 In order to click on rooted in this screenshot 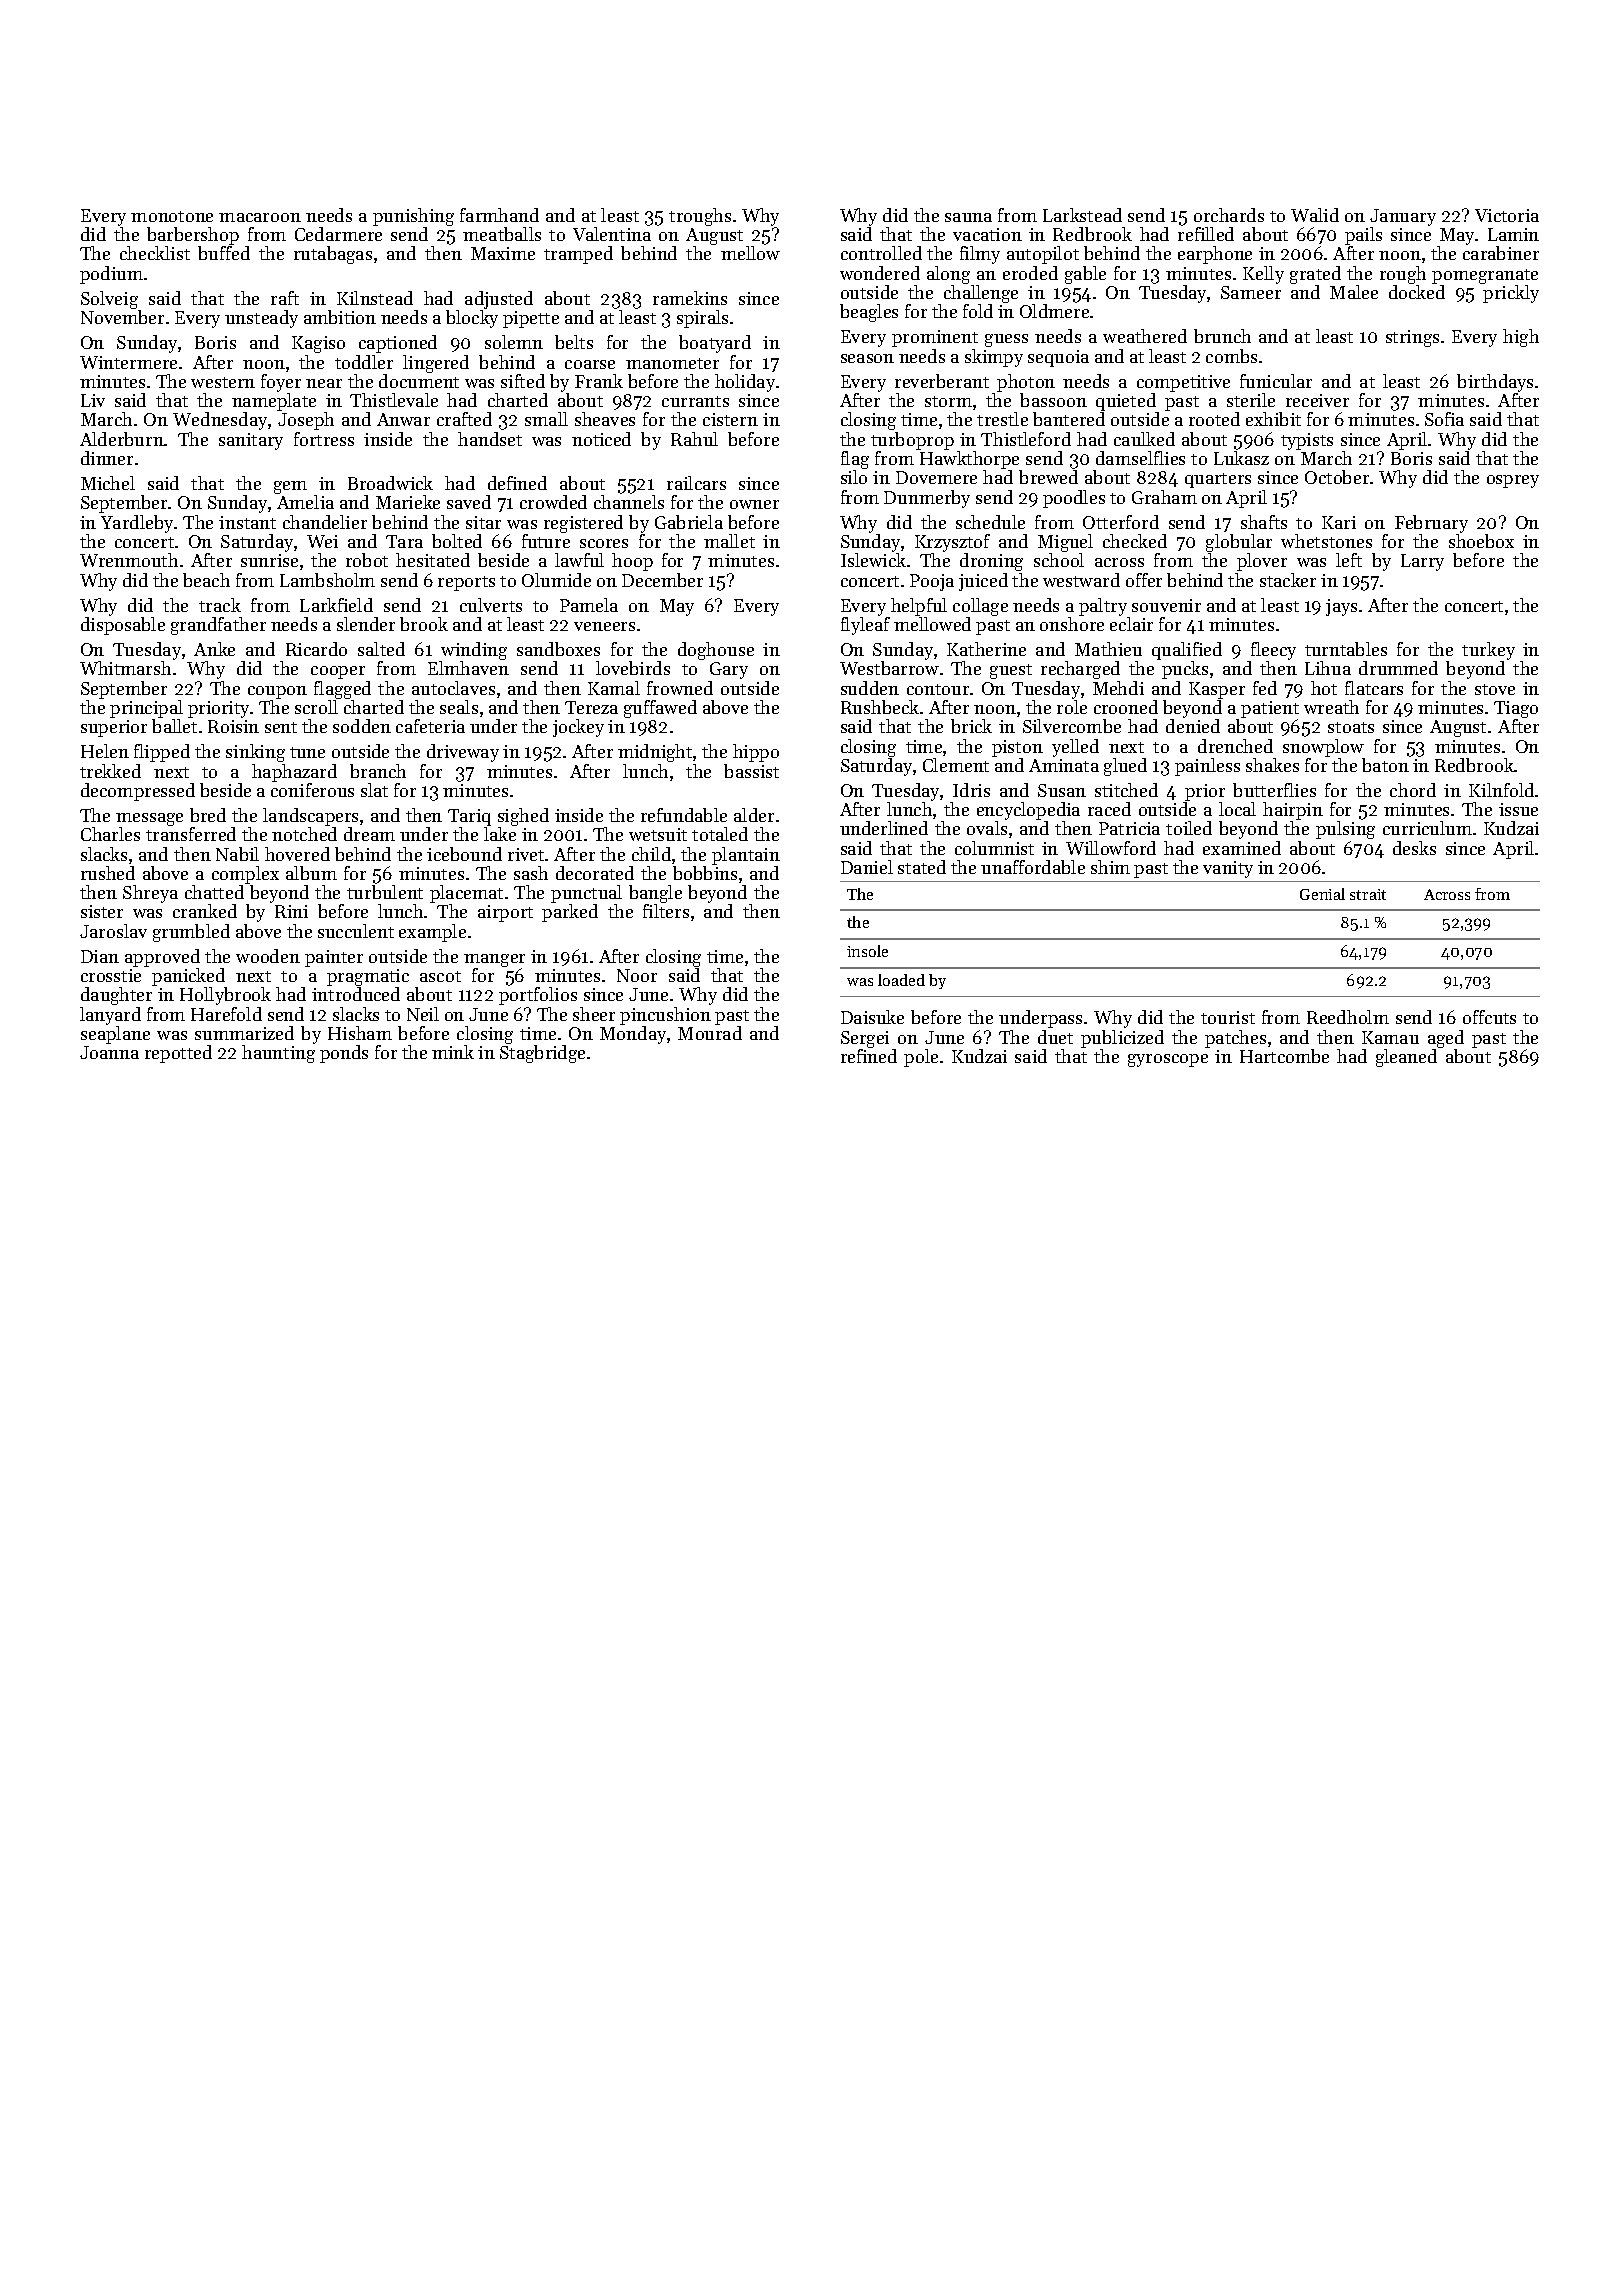, I will do `click(1214, 419)`.
